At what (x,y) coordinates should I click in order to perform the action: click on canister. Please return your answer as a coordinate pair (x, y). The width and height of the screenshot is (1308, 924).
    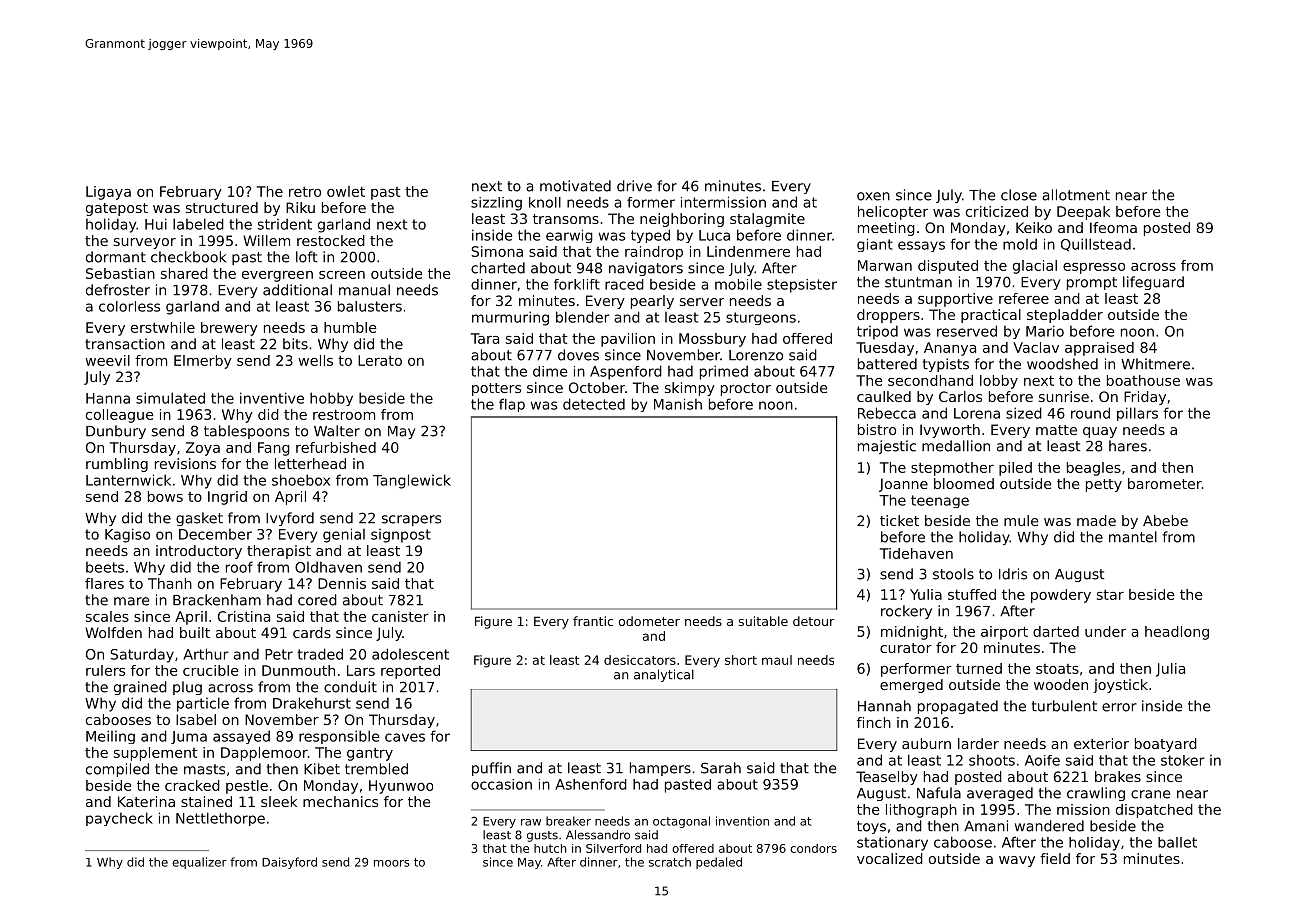
    Looking at the image, I should click on (400, 616).
